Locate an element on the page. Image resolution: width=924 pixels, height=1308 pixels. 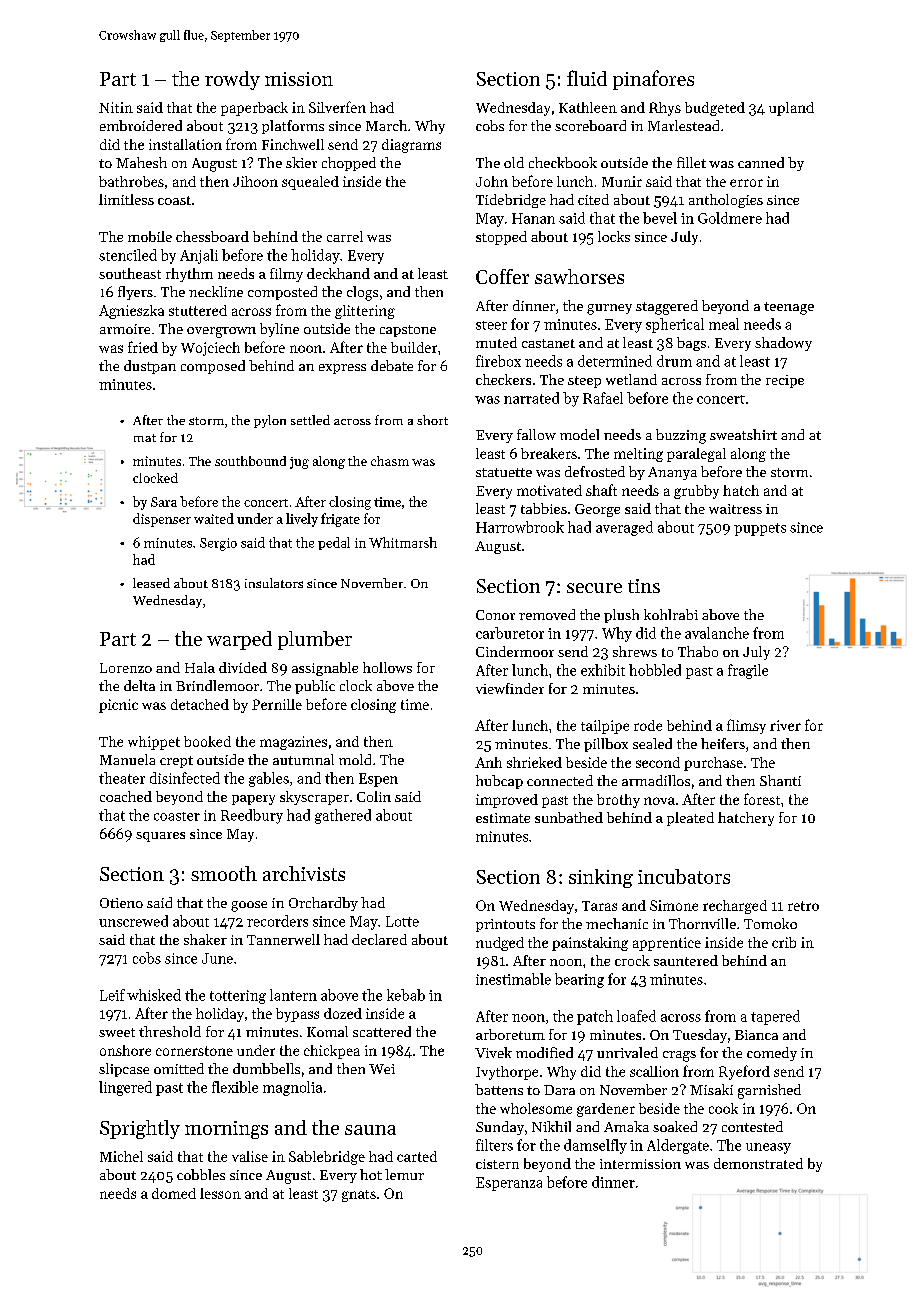
uneasy is located at coordinates (768, 1148).
